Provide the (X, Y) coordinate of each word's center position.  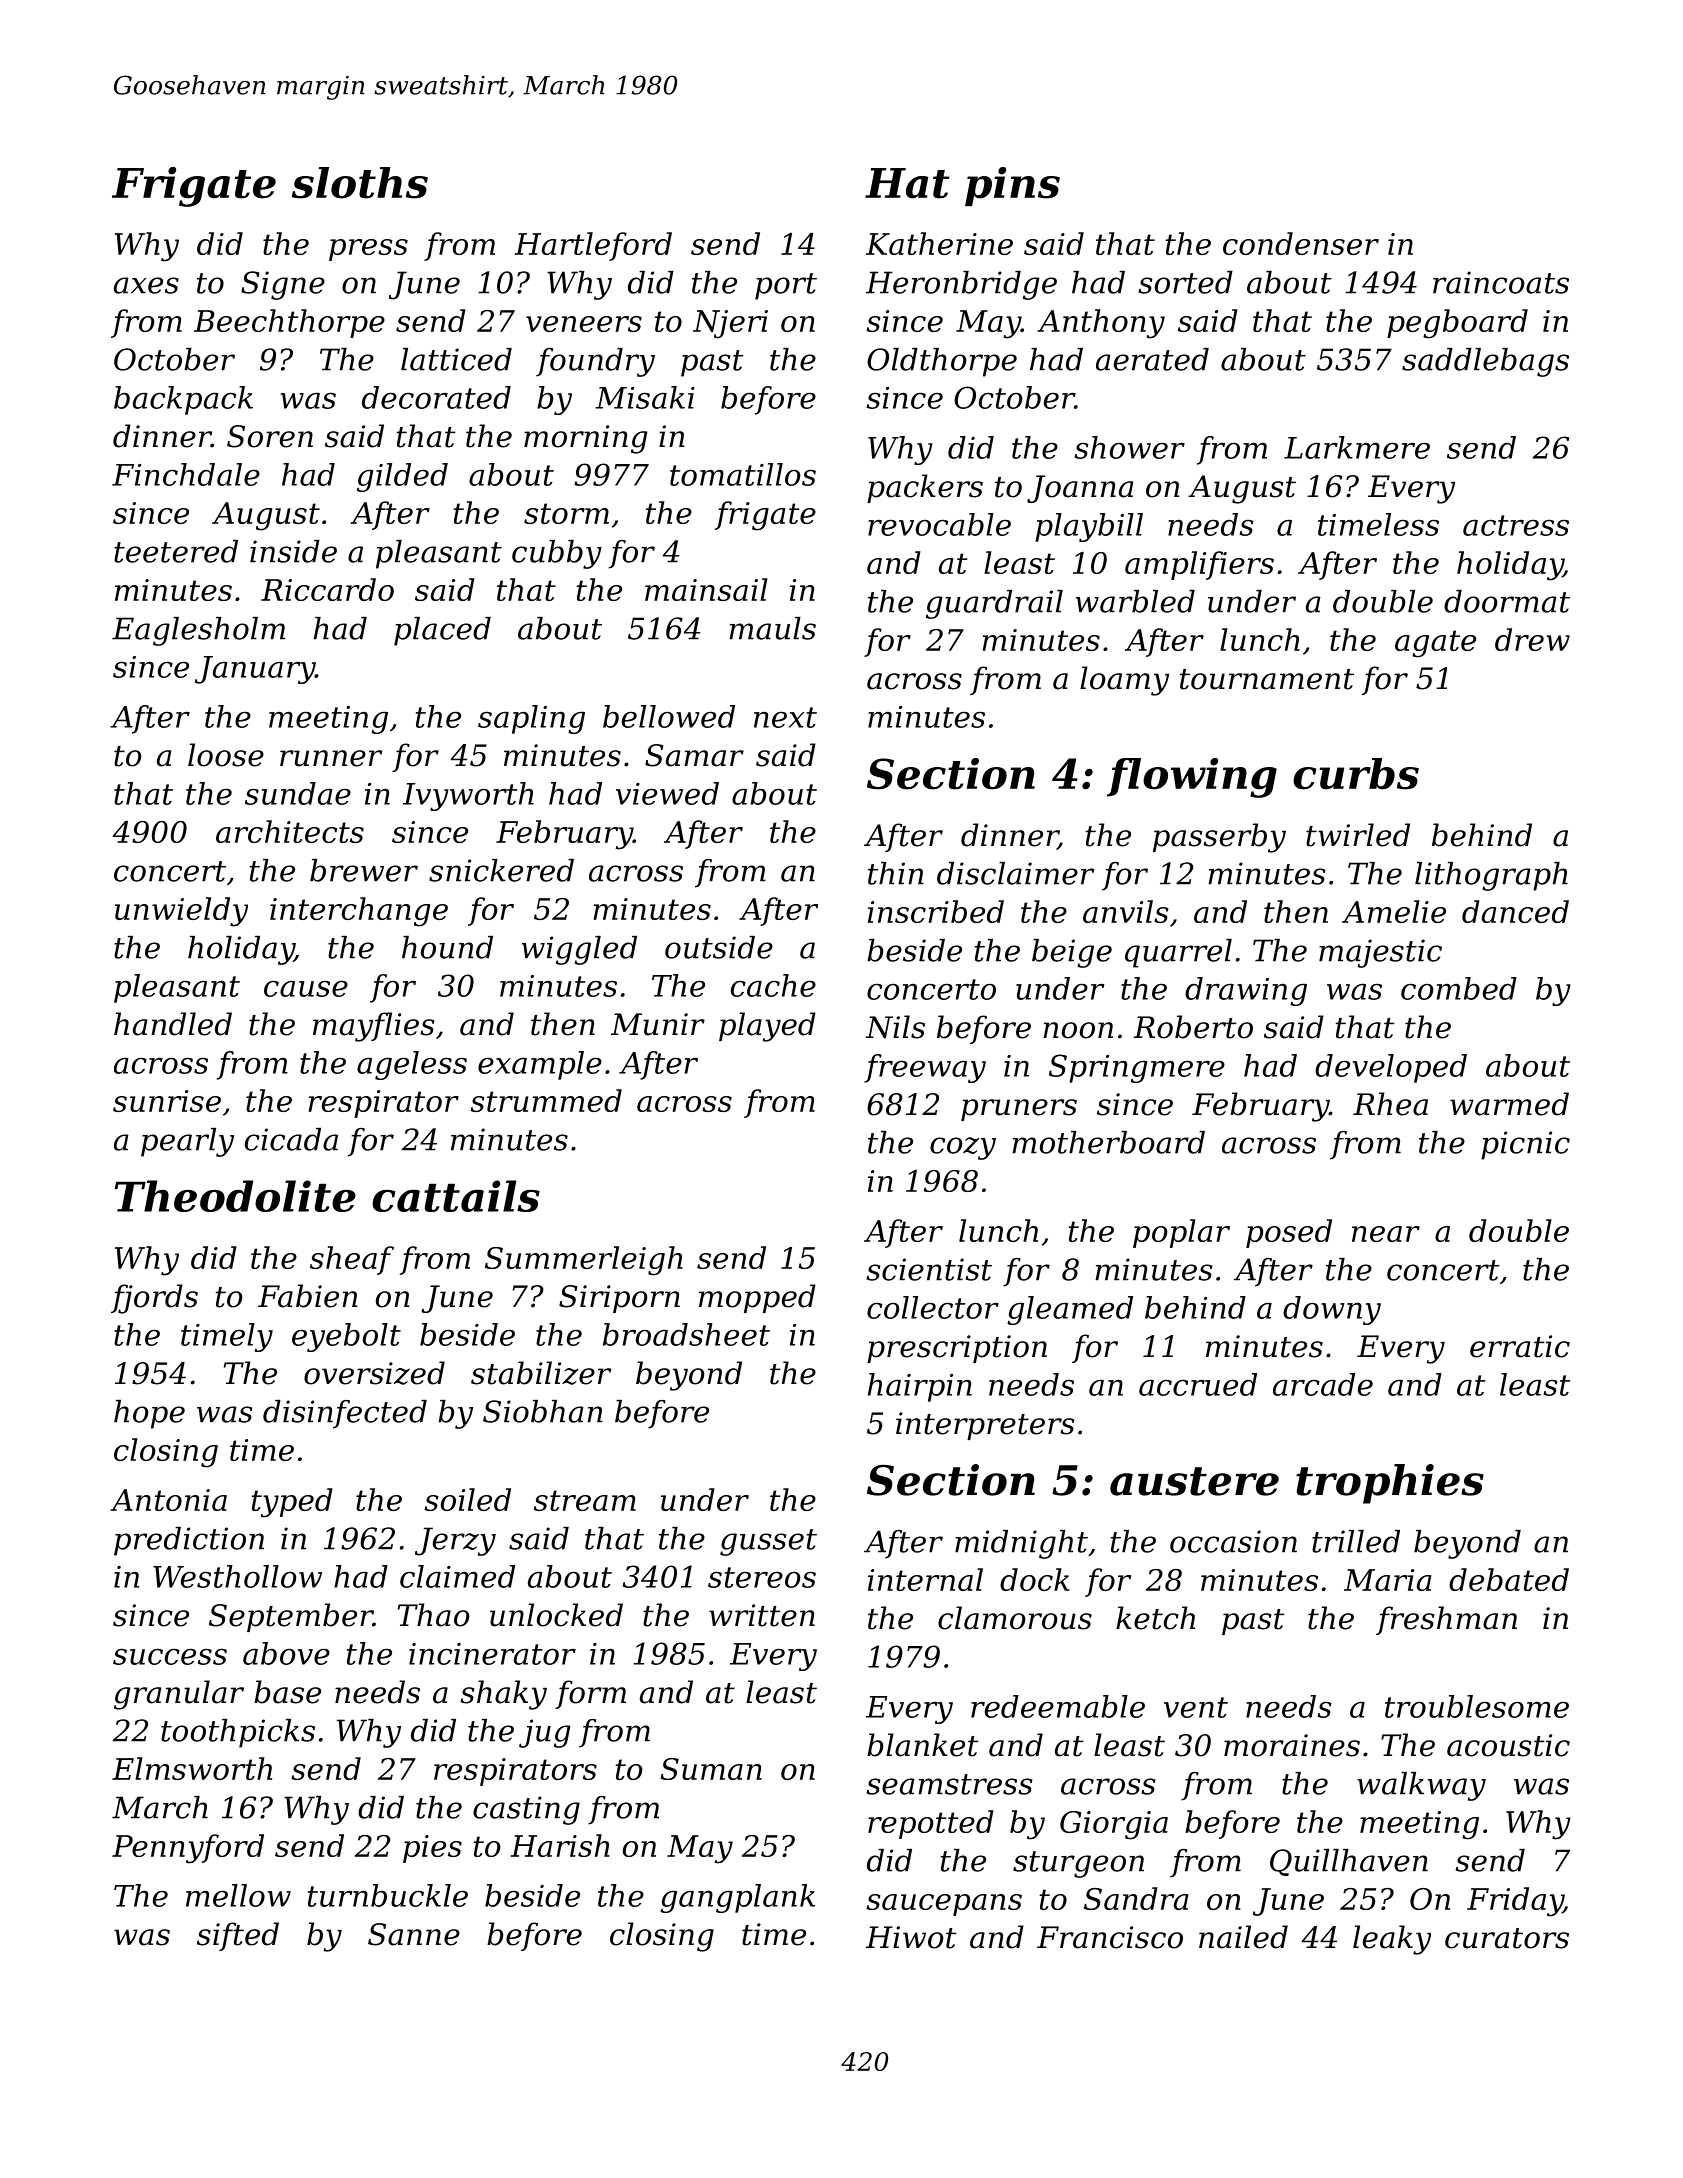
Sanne (414, 1934)
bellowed (669, 716)
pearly (187, 1142)
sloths (360, 183)
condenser (1301, 243)
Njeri (730, 324)
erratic (1520, 1346)
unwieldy (181, 912)
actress (1516, 525)
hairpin (920, 1387)
